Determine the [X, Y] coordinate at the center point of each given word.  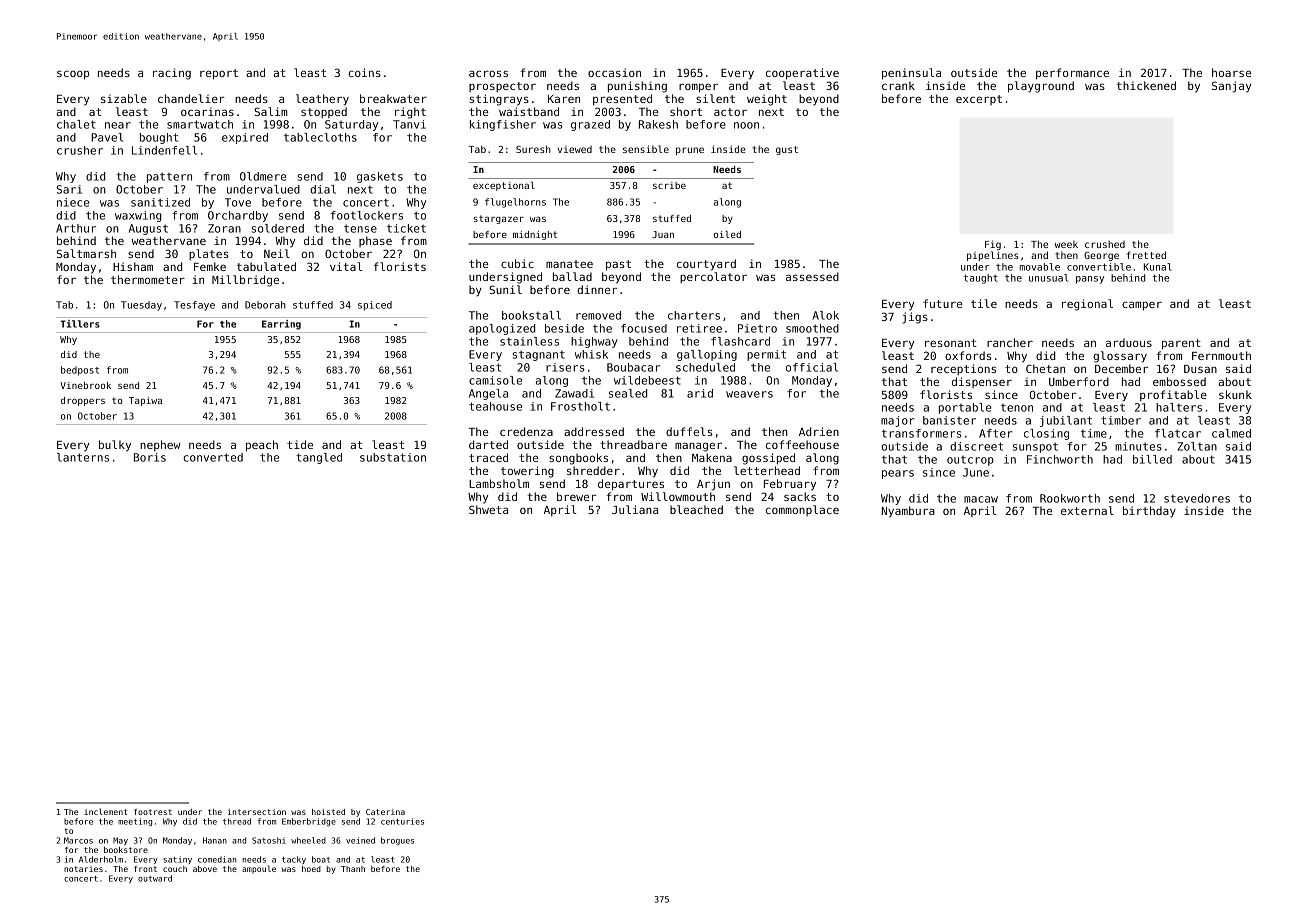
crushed [1105, 244]
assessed [812, 276]
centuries [402, 821]
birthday [1149, 512]
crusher [80, 150]
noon [746, 125]
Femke [210, 266]
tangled [319, 458]
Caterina [385, 812]
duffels [689, 431]
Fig [993, 245]
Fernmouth [1221, 355]
